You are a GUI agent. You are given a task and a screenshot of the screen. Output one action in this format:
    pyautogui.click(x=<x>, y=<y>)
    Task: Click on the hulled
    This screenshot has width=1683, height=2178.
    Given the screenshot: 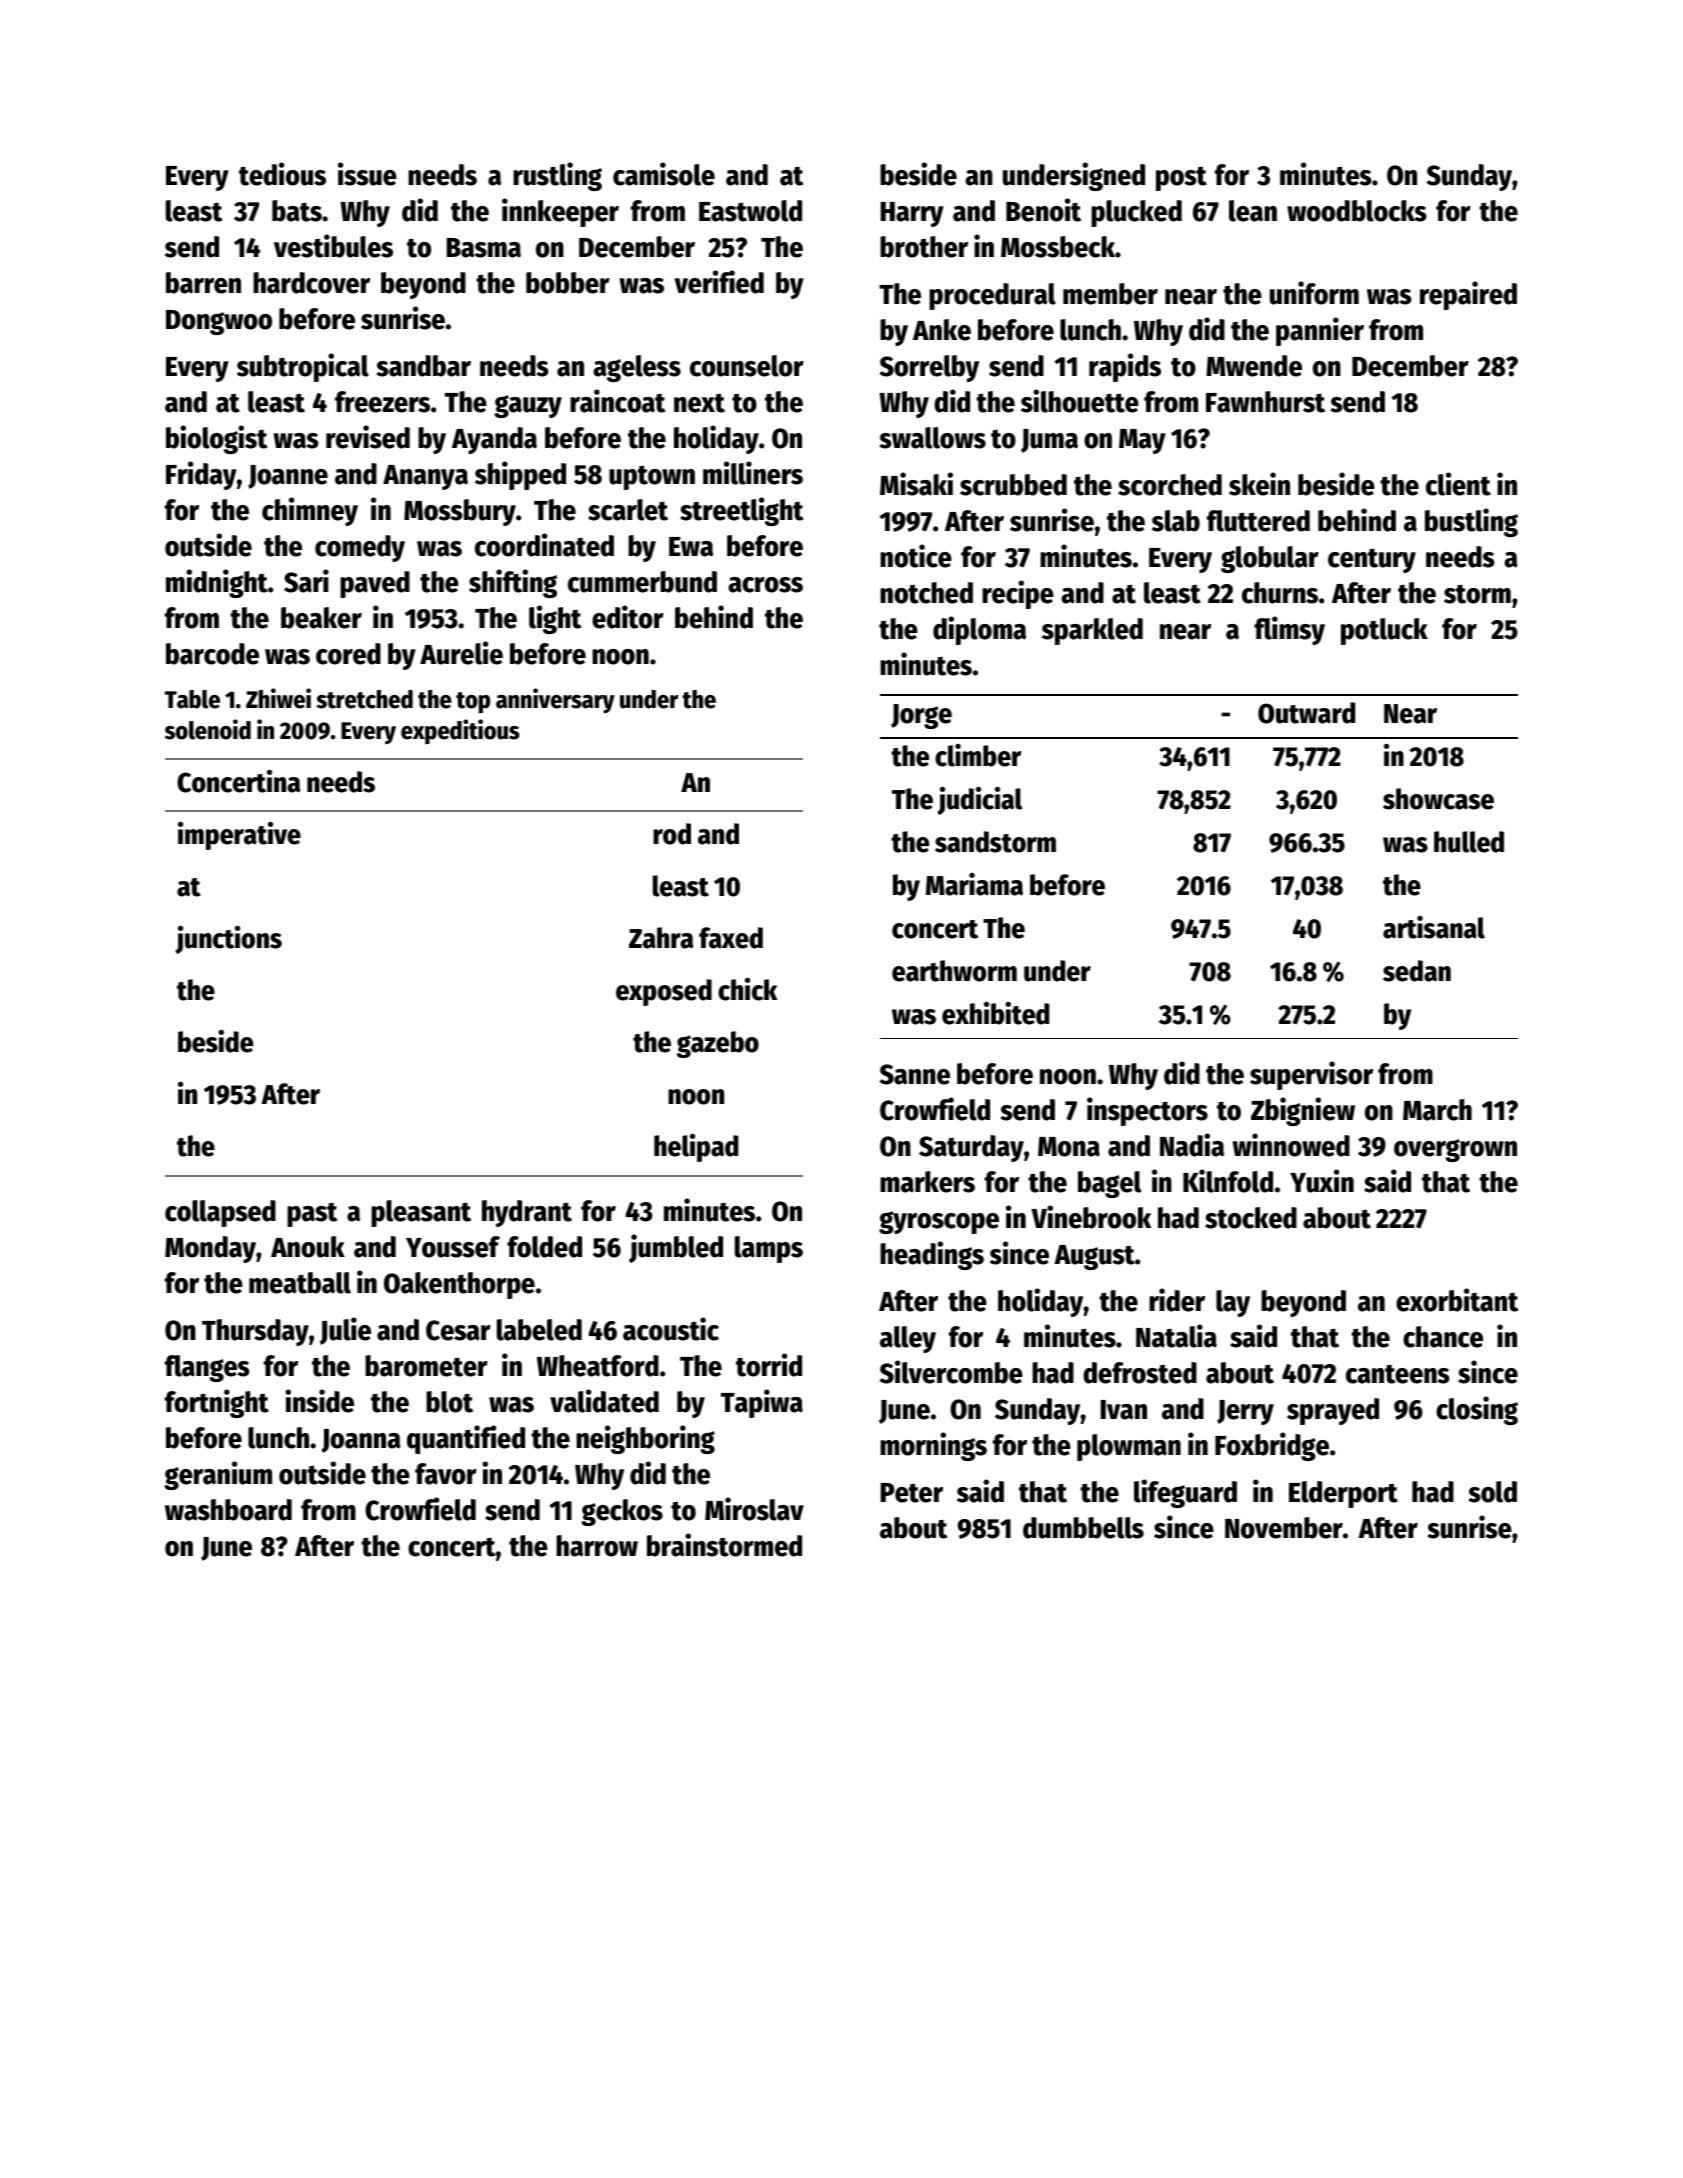 What is the action you would take?
    pyautogui.click(x=1469, y=842)
